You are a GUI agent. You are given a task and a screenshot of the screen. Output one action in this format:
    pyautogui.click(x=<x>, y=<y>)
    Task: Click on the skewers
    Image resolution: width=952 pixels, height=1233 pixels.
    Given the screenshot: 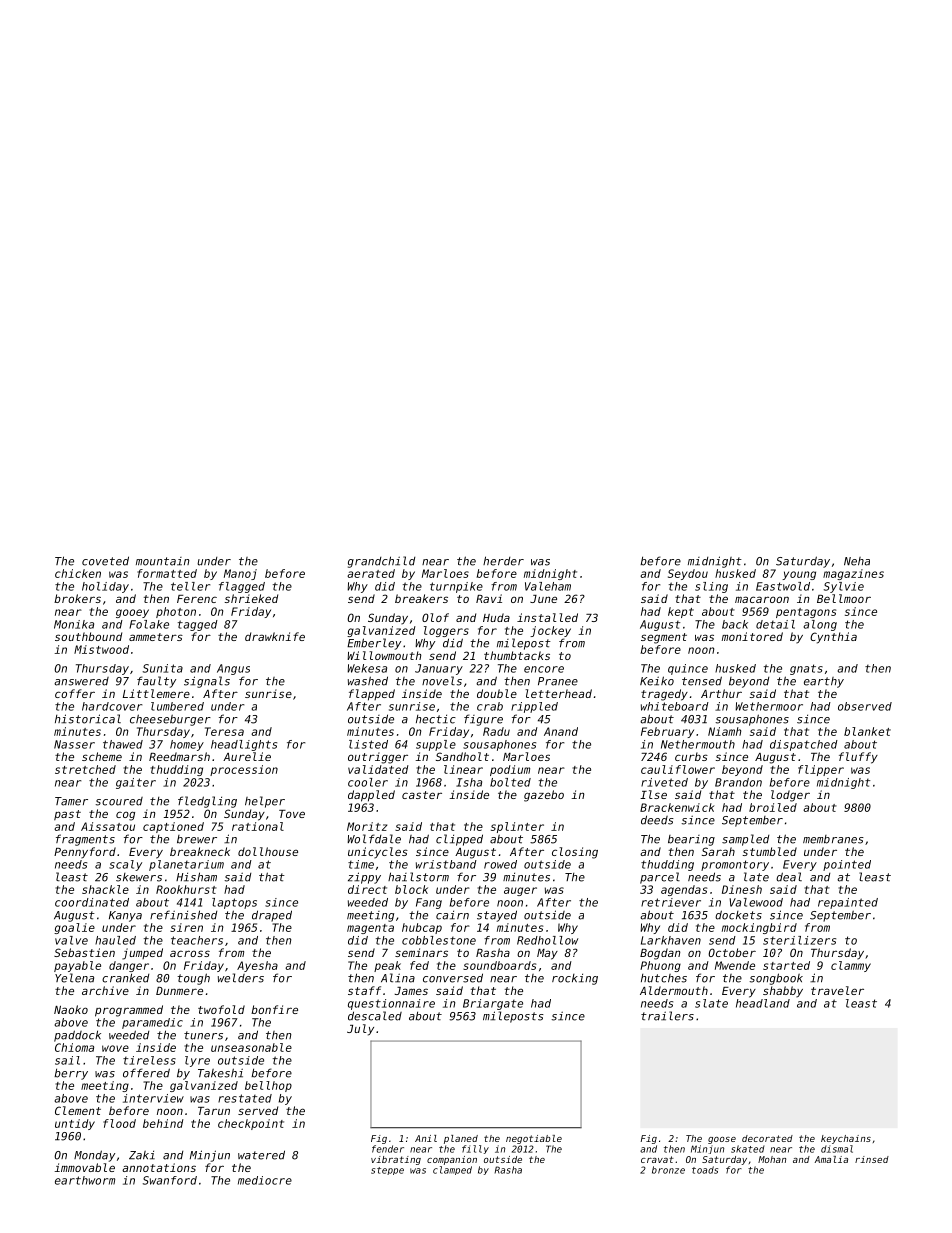 What is the action you would take?
    pyautogui.click(x=139, y=877)
